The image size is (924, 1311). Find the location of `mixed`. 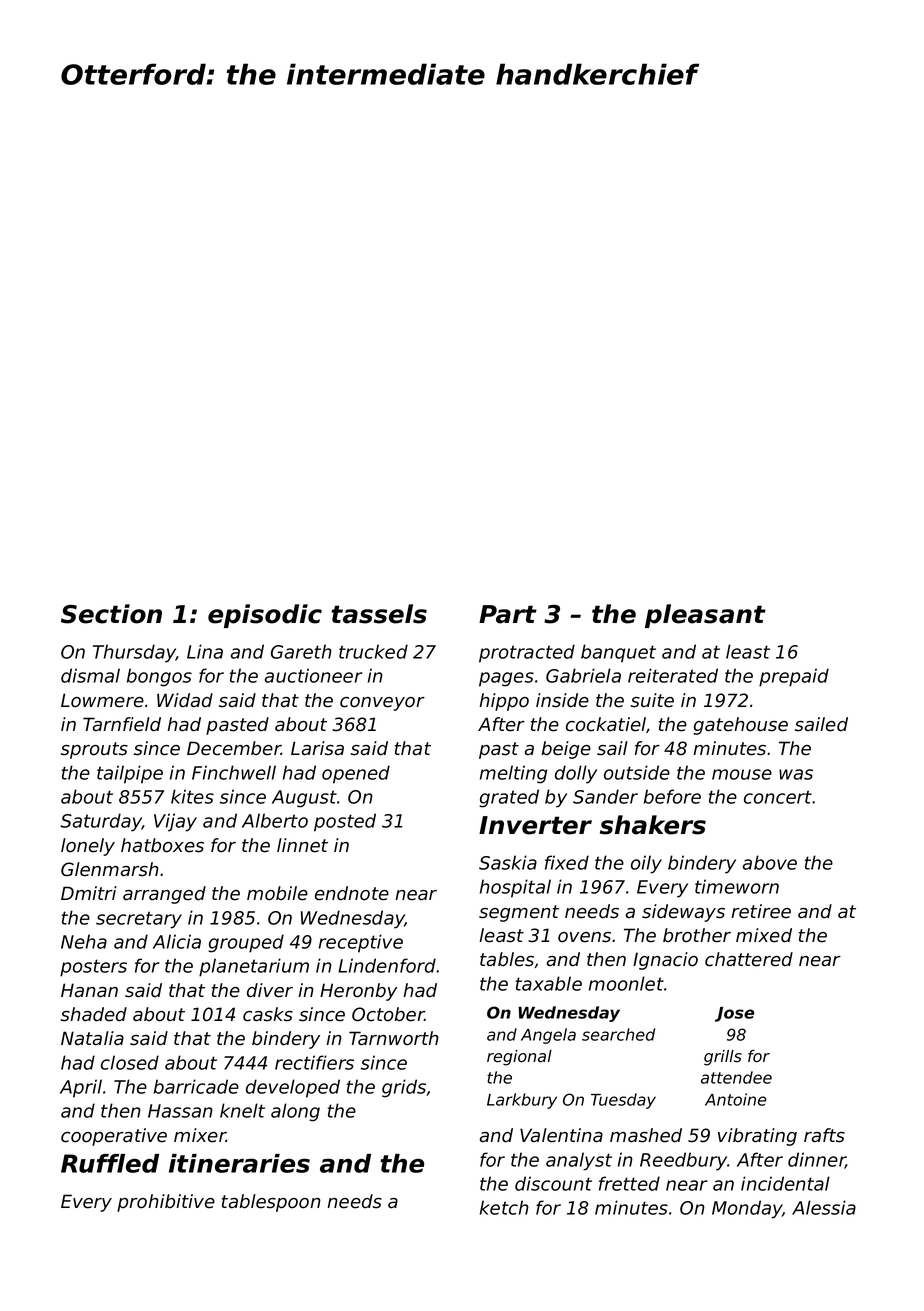

mixed is located at coordinates (764, 935).
